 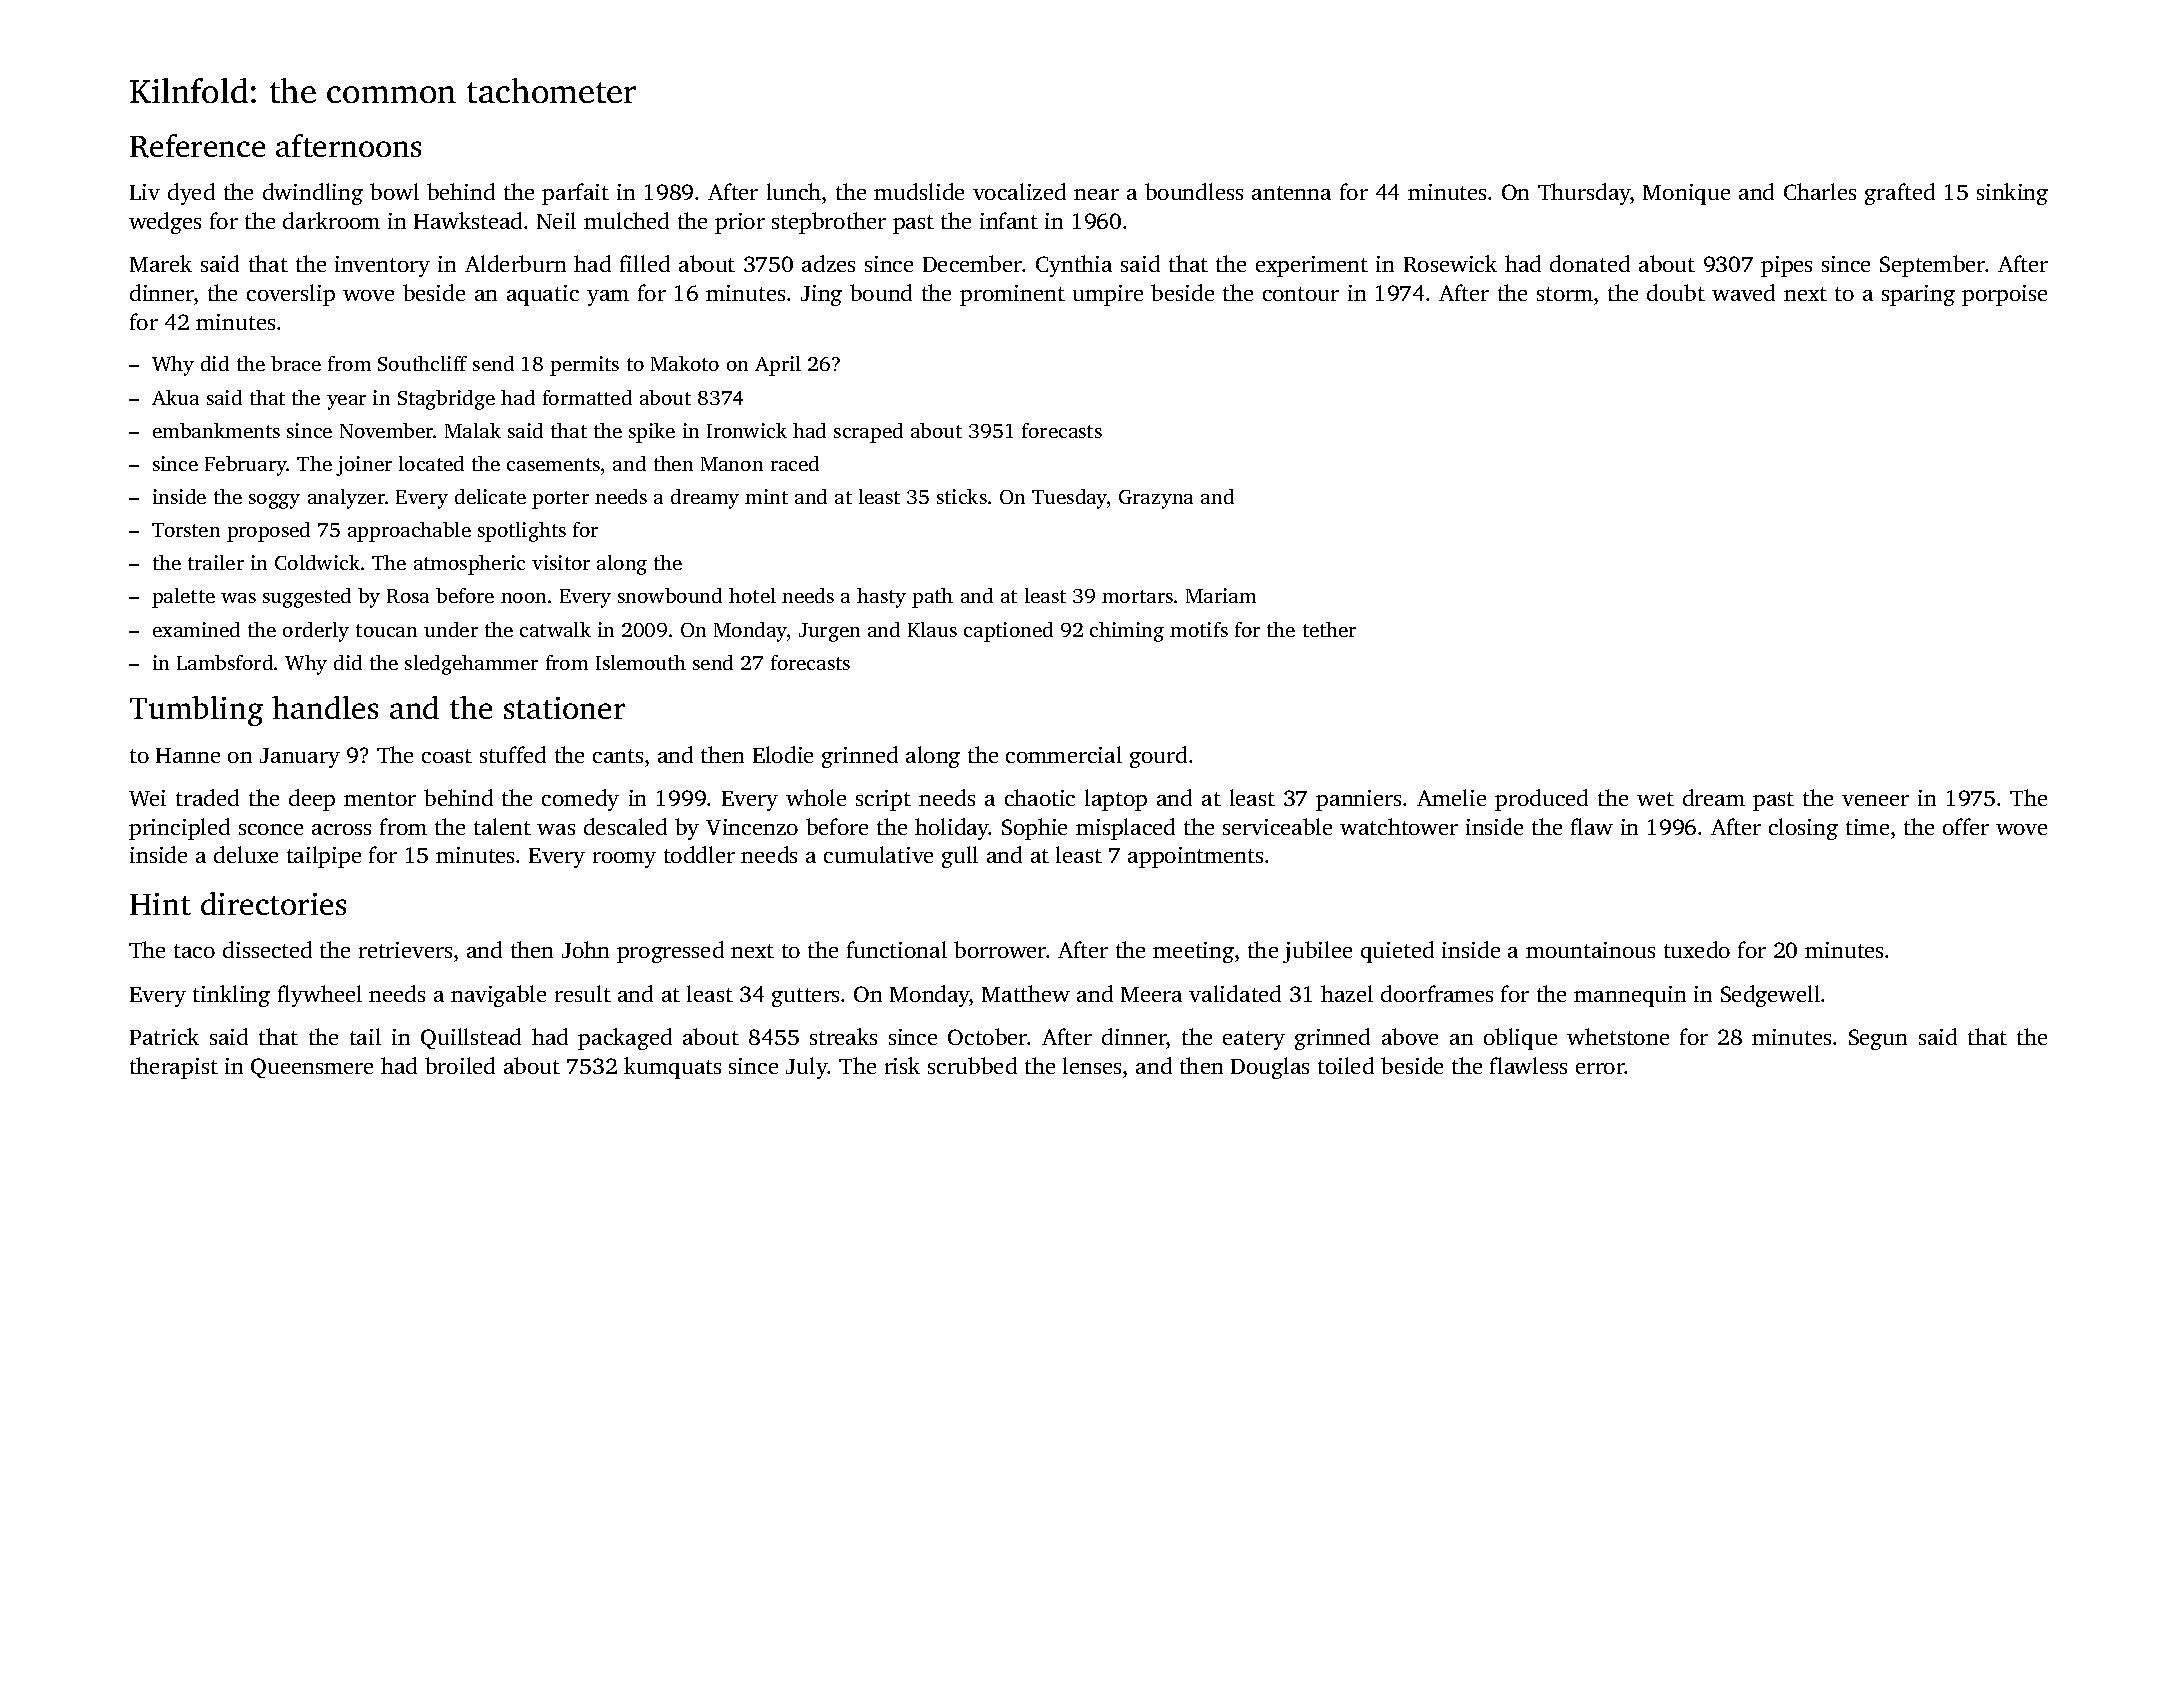 I want to click on doubt, so click(x=1676, y=292).
